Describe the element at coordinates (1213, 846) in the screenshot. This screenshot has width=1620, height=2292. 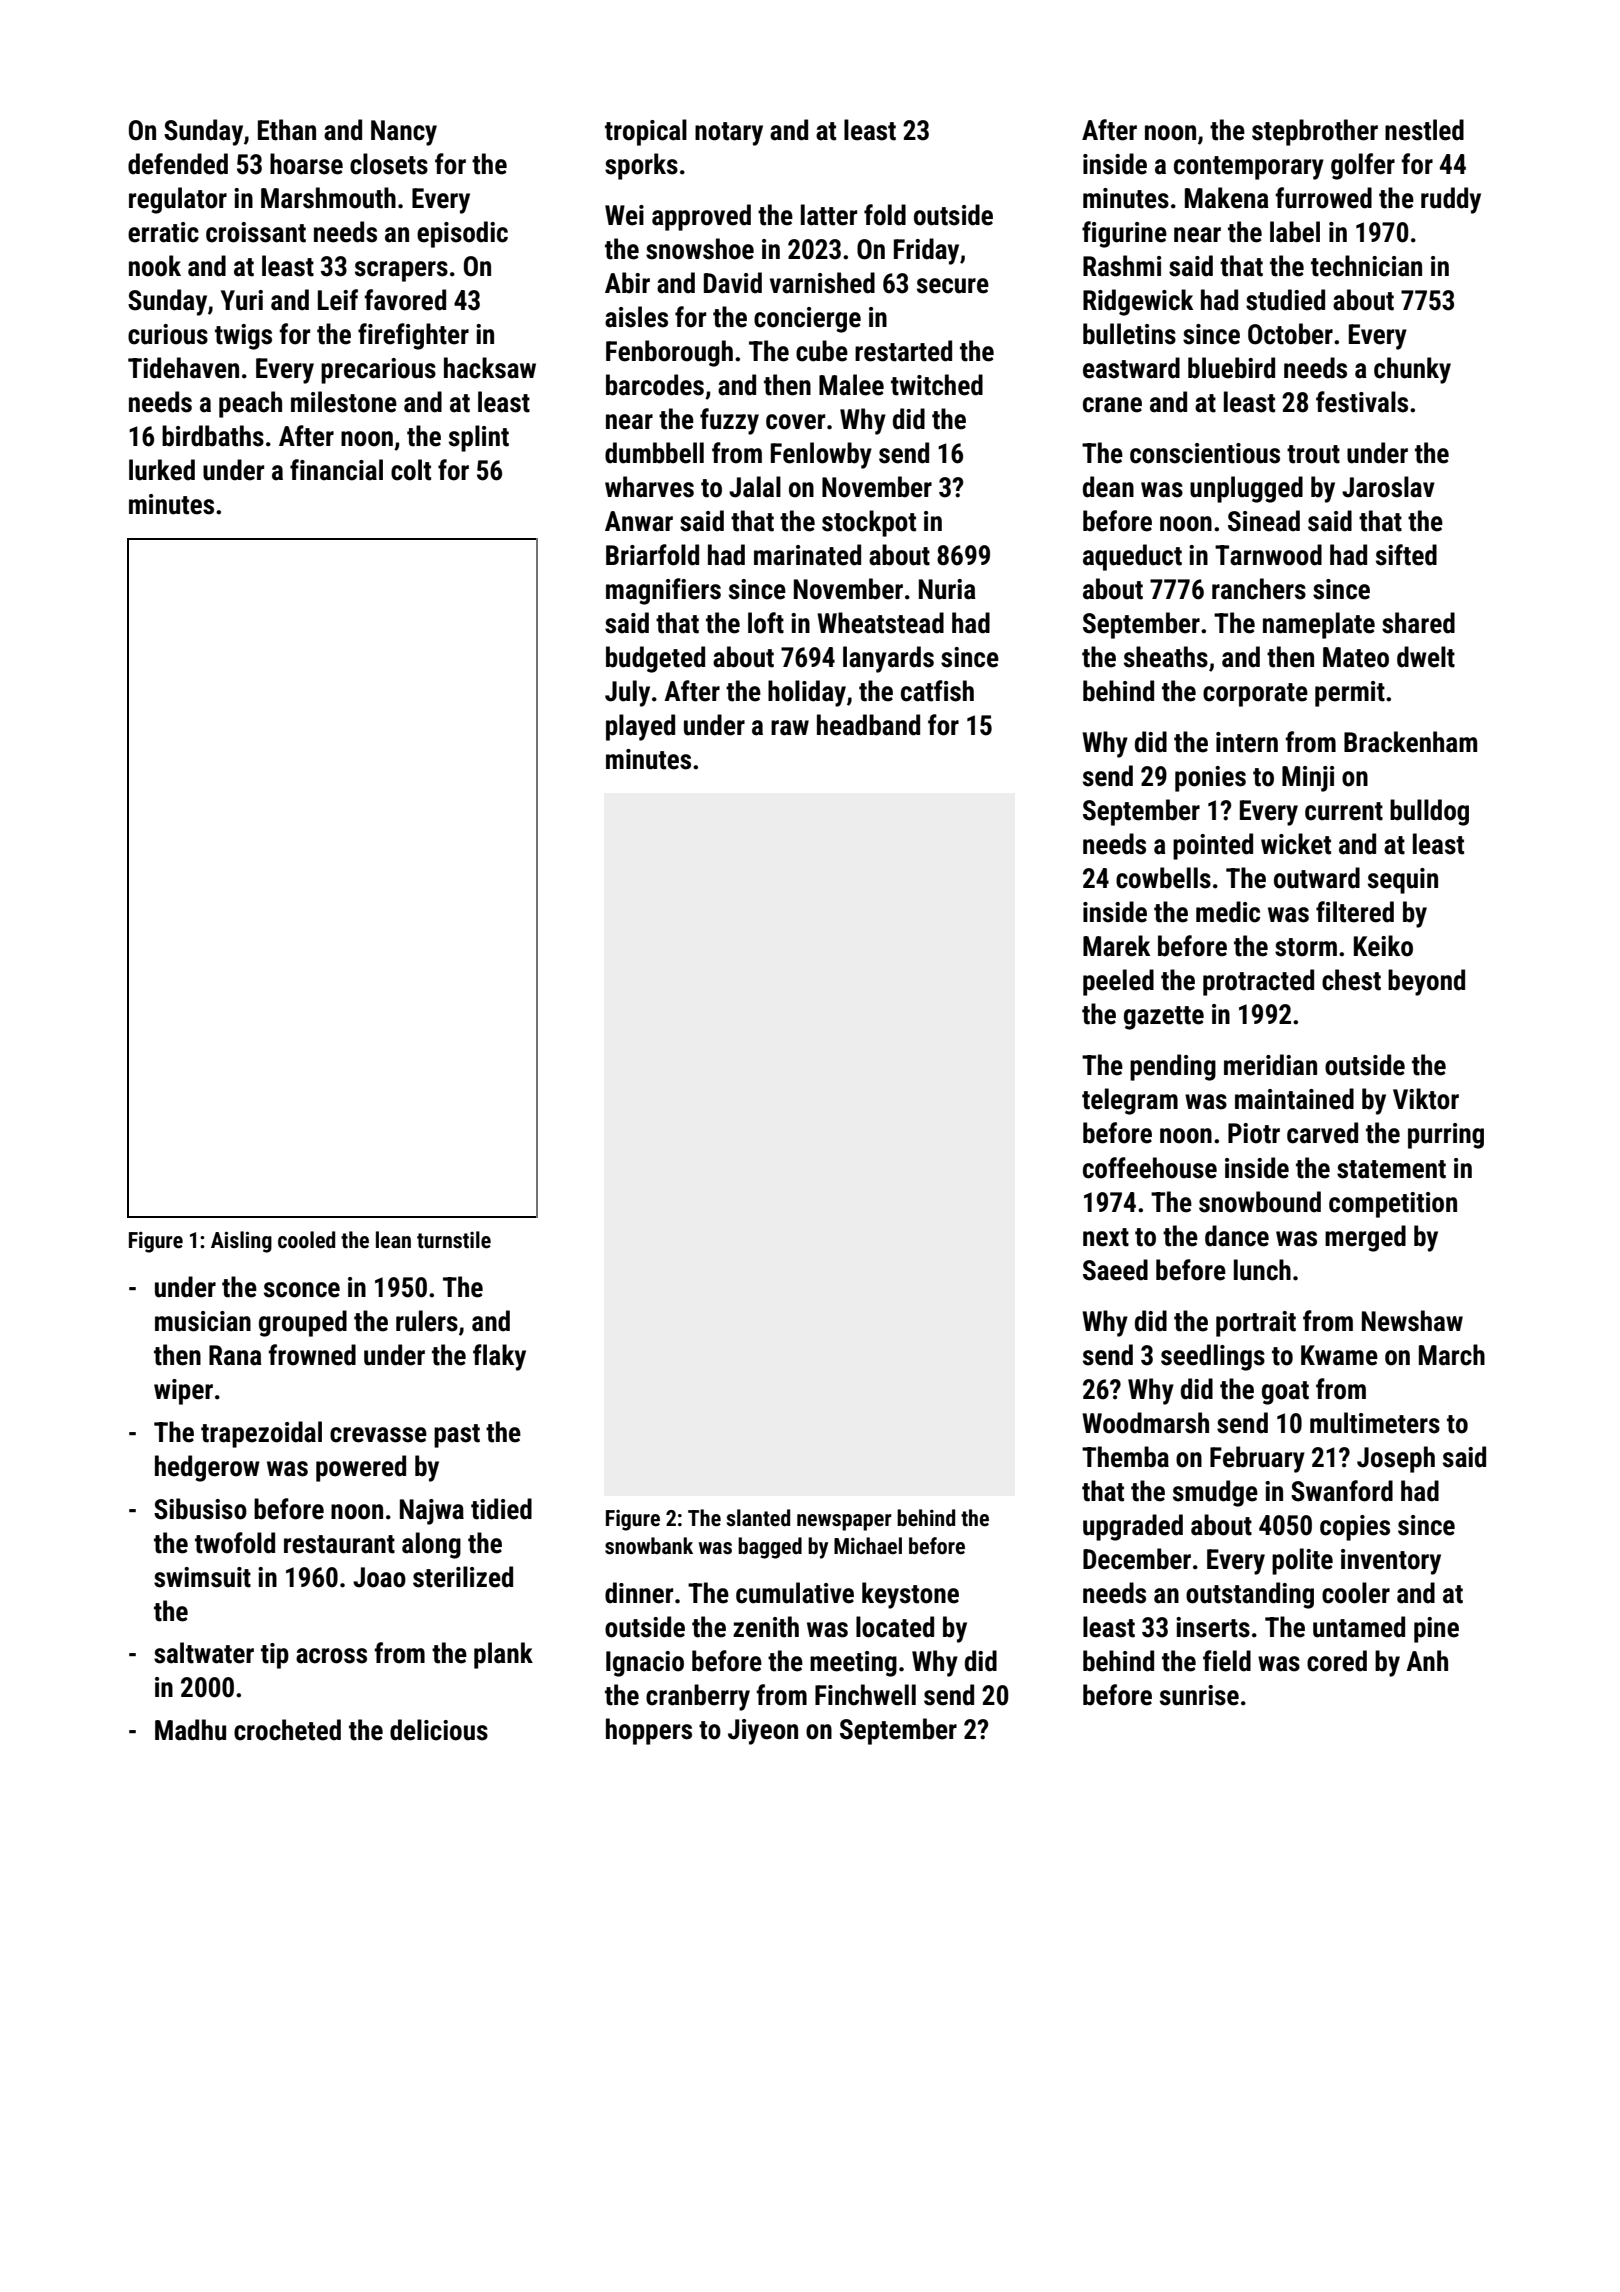
I see `pointed` at that location.
